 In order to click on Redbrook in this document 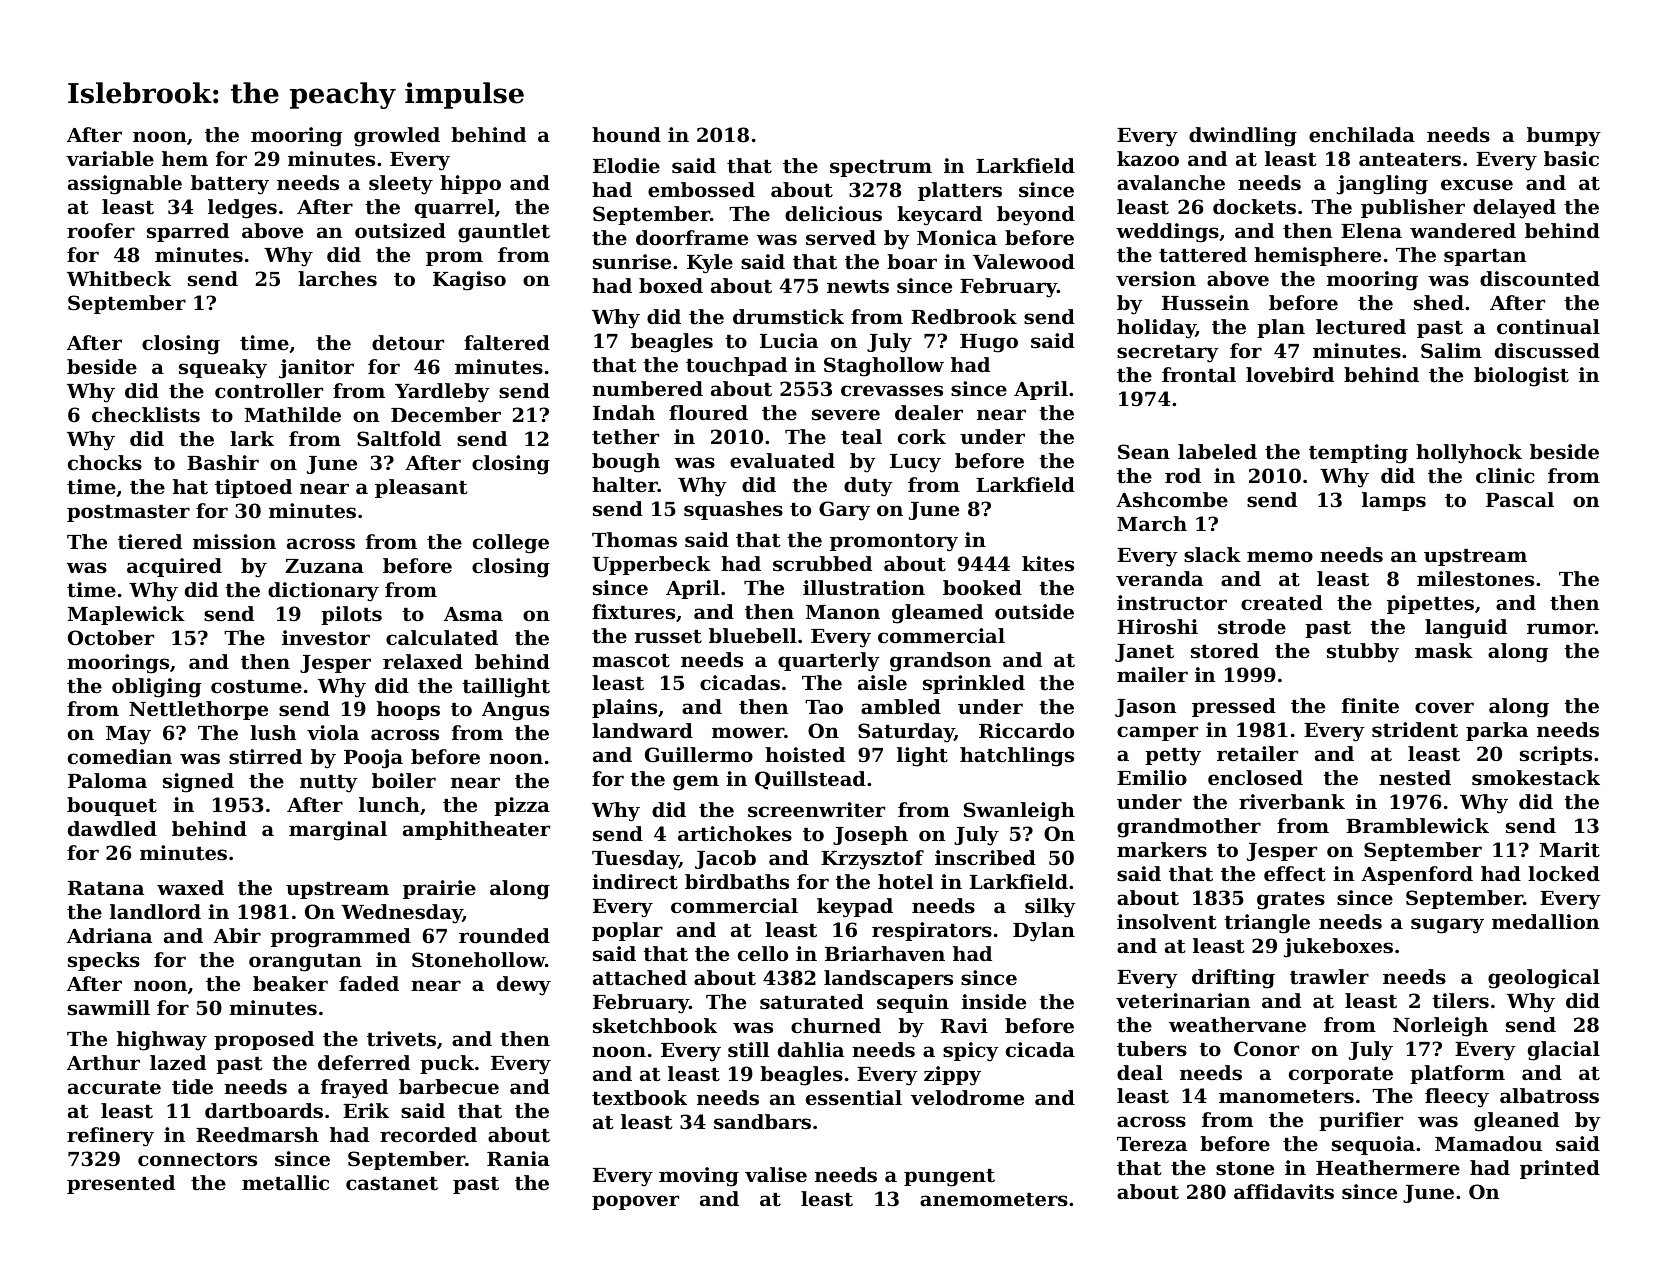, I will do `click(964, 316)`.
